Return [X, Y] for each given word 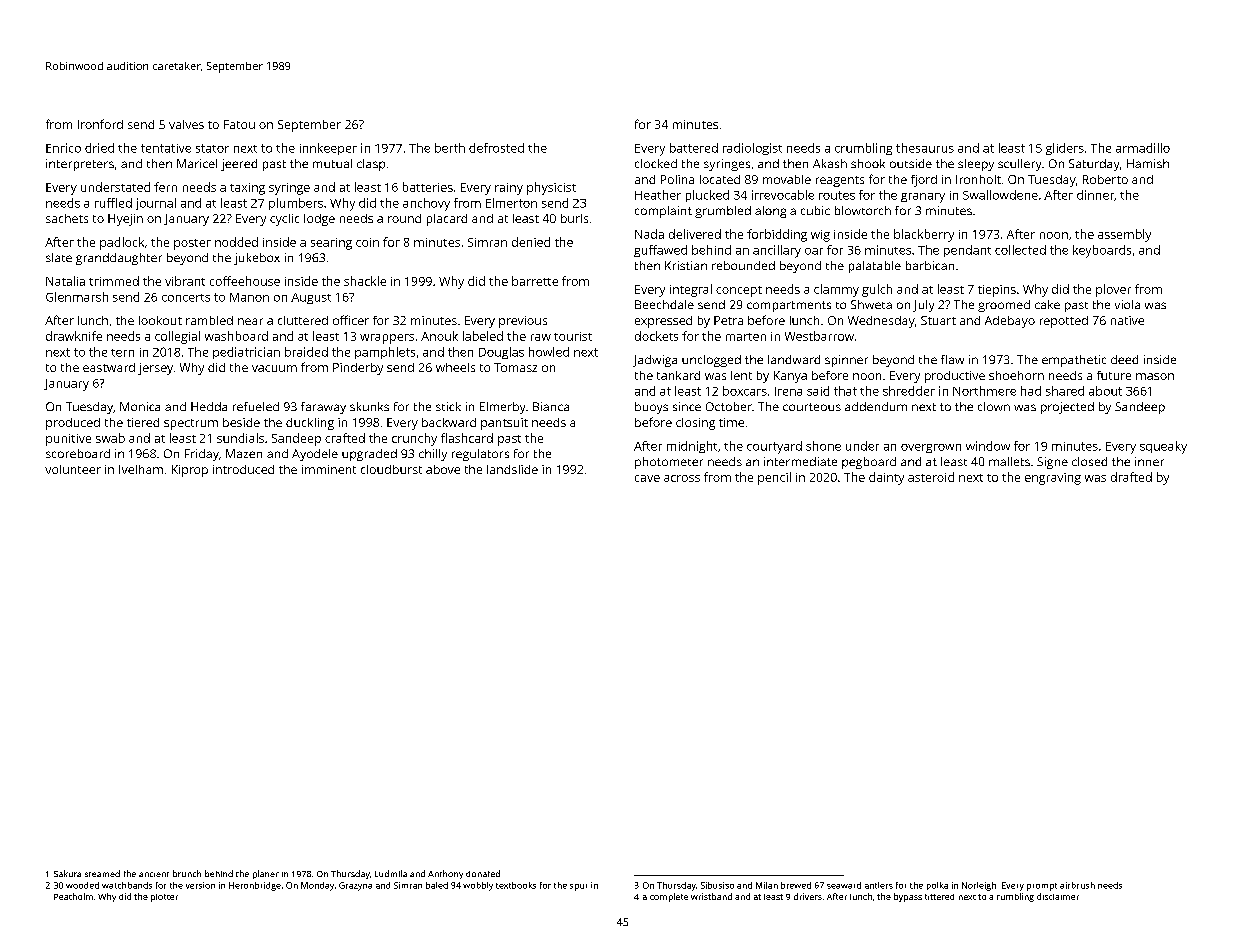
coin [367, 242]
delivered [695, 234]
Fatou [239, 124]
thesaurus [925, 148]
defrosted [496, 148]
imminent [329, 469]
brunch [187, 873]
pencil [774, 478]
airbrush [1077, 885]
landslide [512, 469]
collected [1020, 250]
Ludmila [391, 873]
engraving [1053, 479]
